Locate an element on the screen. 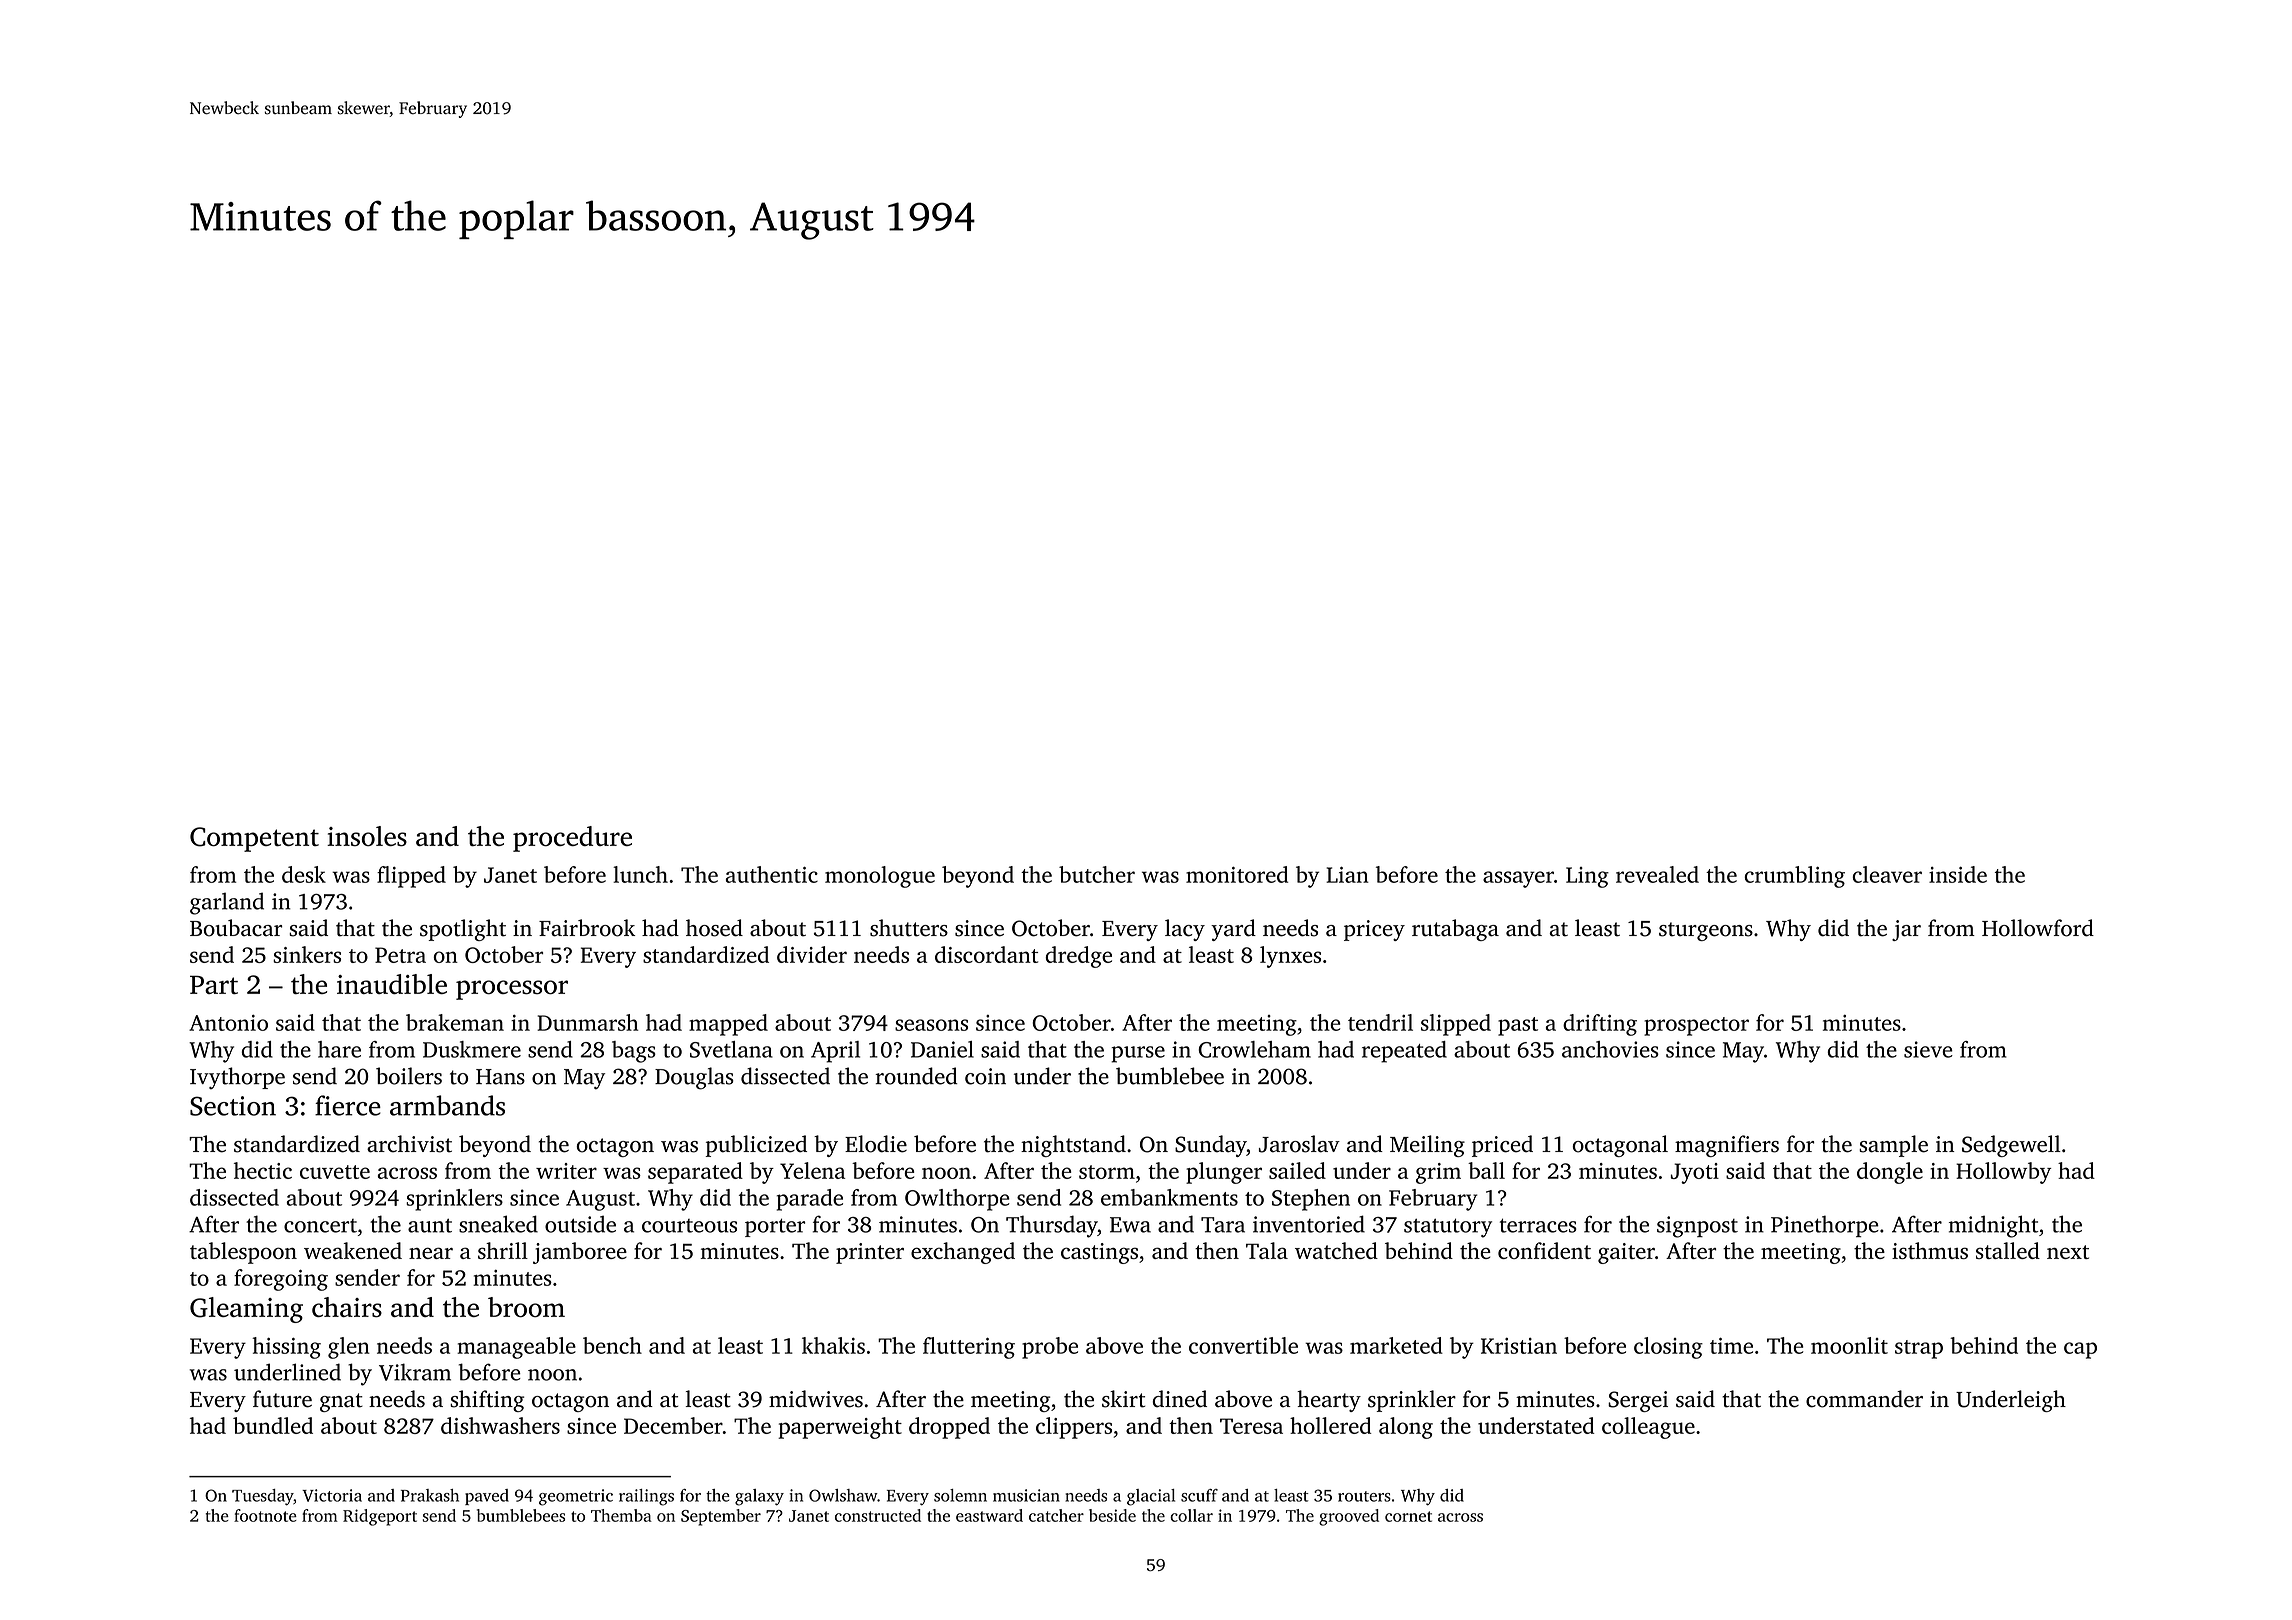 The width and height of the screenshot is (2292, 1620). Competent is located at coordinates (254, 839).
